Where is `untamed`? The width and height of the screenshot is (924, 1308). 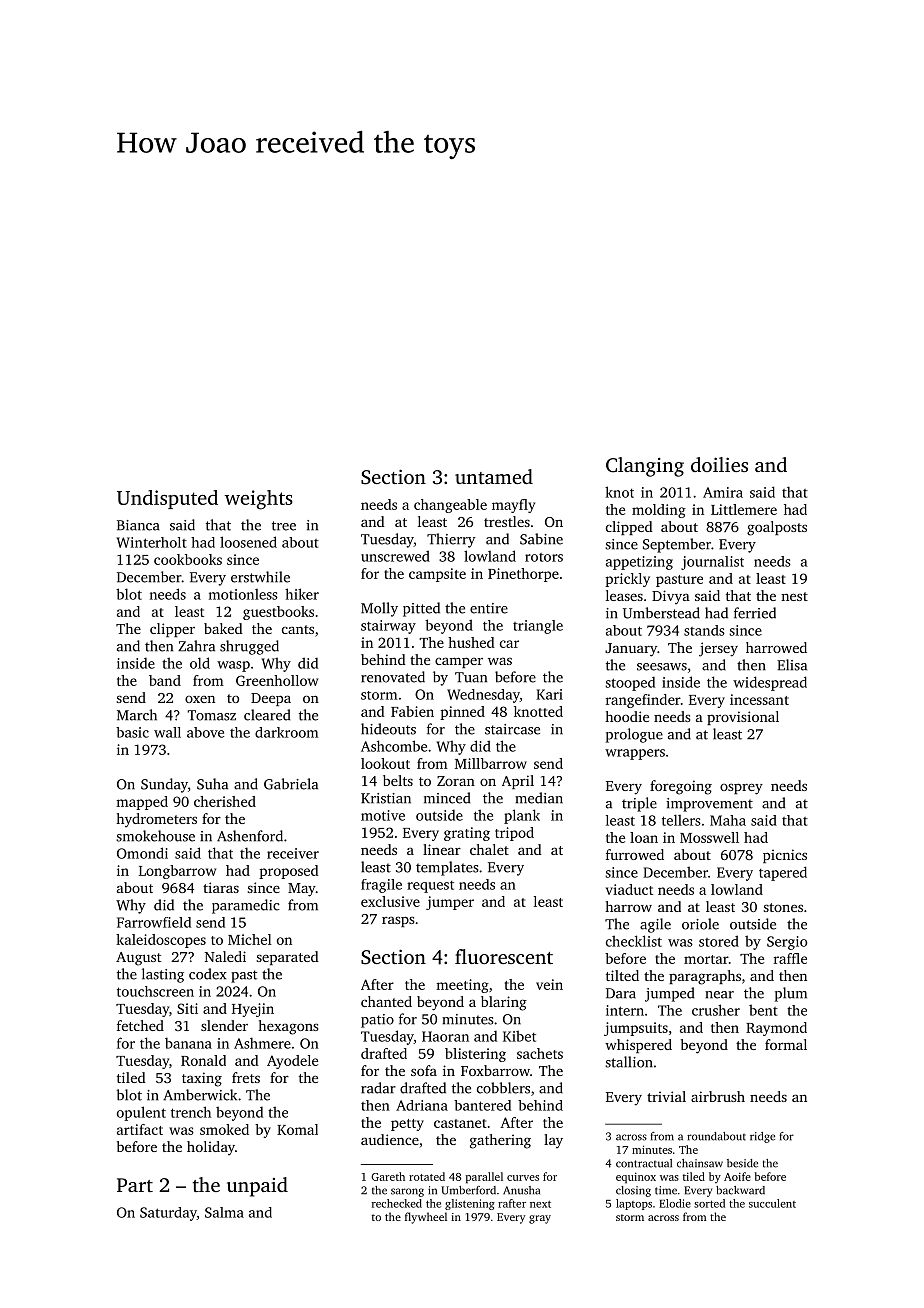
untamed is located at coordinates (494, 476).
